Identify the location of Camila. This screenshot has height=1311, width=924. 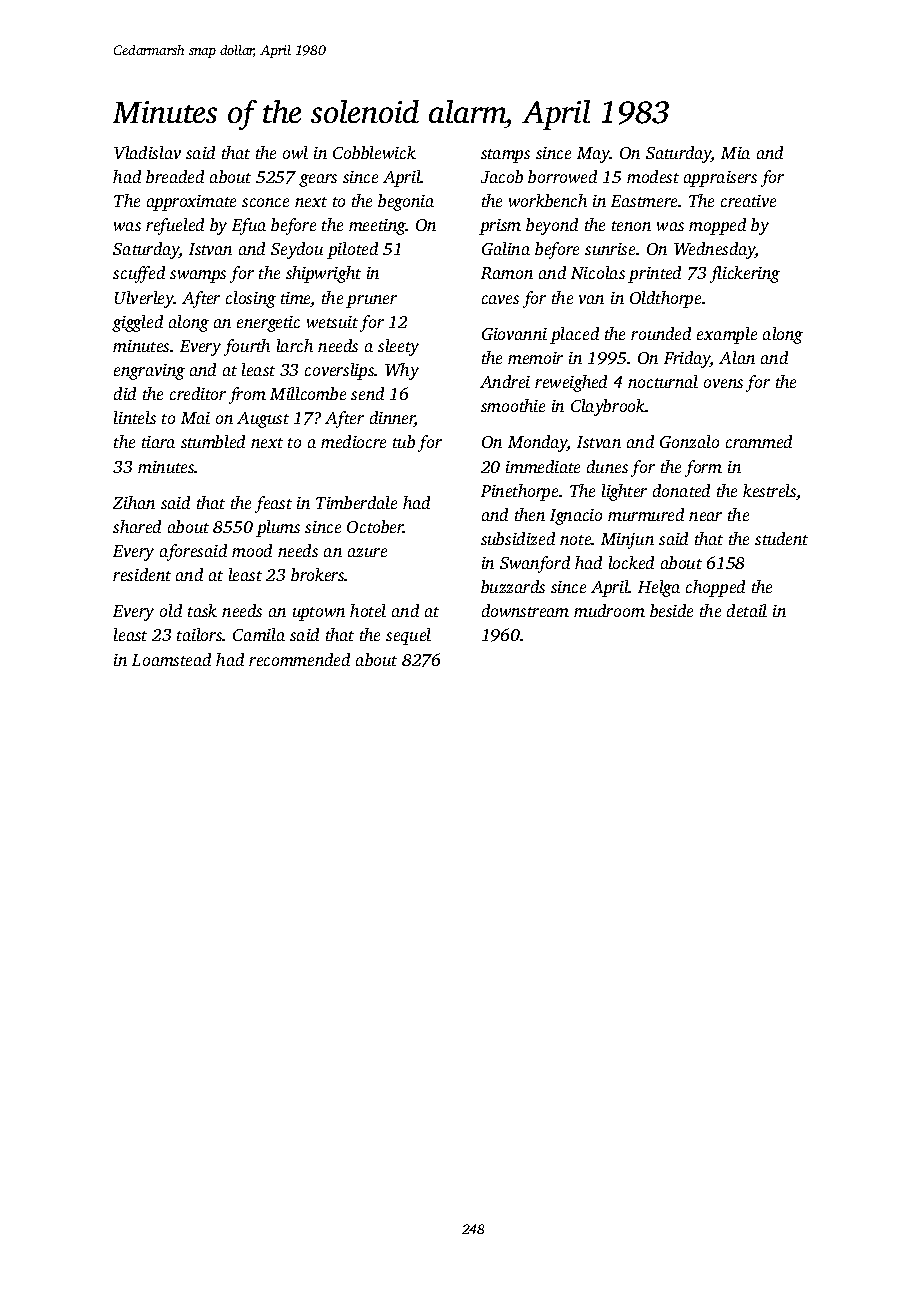
(259, 634).
